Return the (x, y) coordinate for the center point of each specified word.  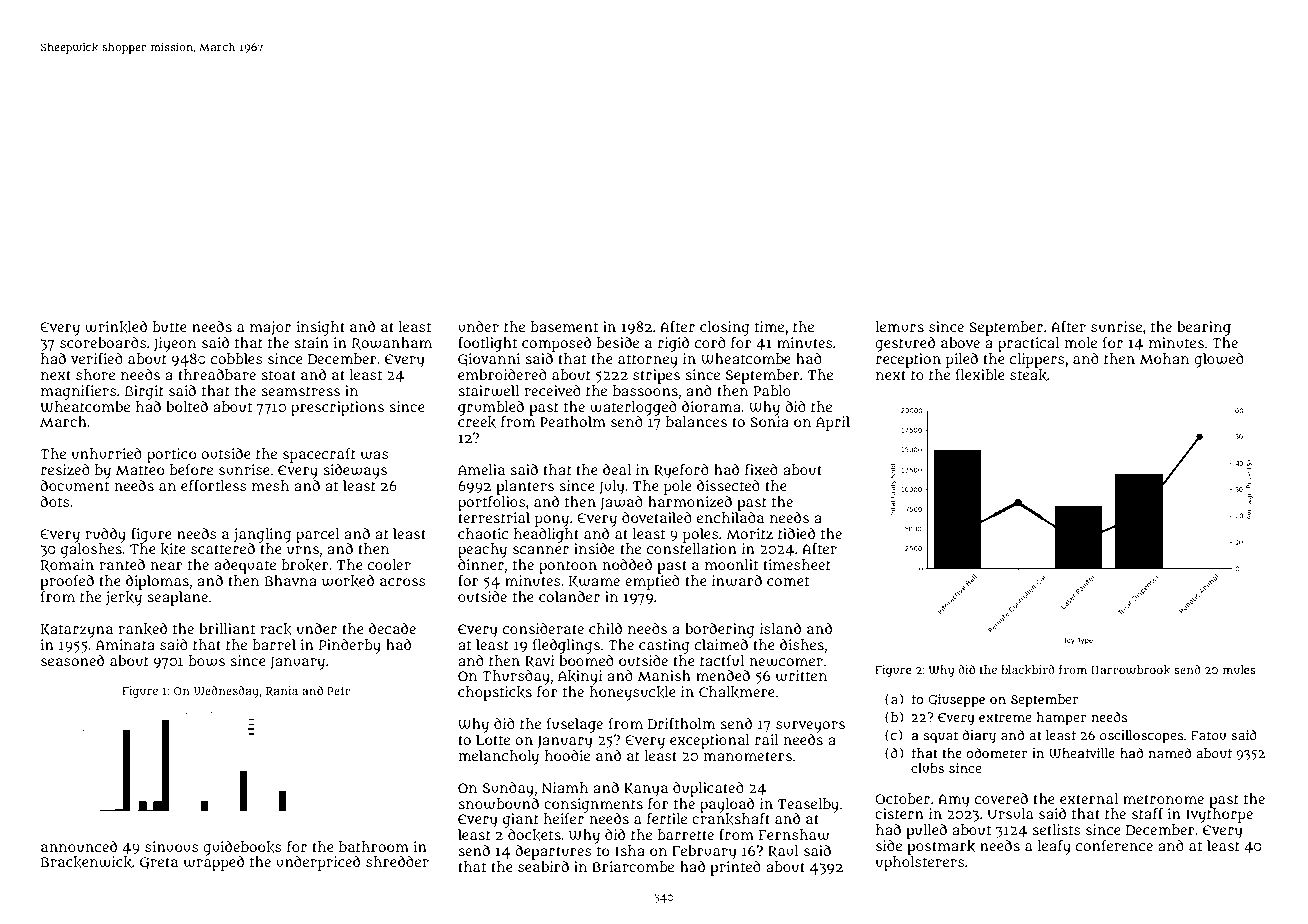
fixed (761, 469)
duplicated (708, 789)
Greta (159, 863)
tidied (796, 533)
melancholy (498, 757)
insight (320, 328)
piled (962, 360)
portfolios (492, 503)
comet (788, 581)
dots (55, 501)
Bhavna (291, 580)
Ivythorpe (1219, 815)
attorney (648, 361)
